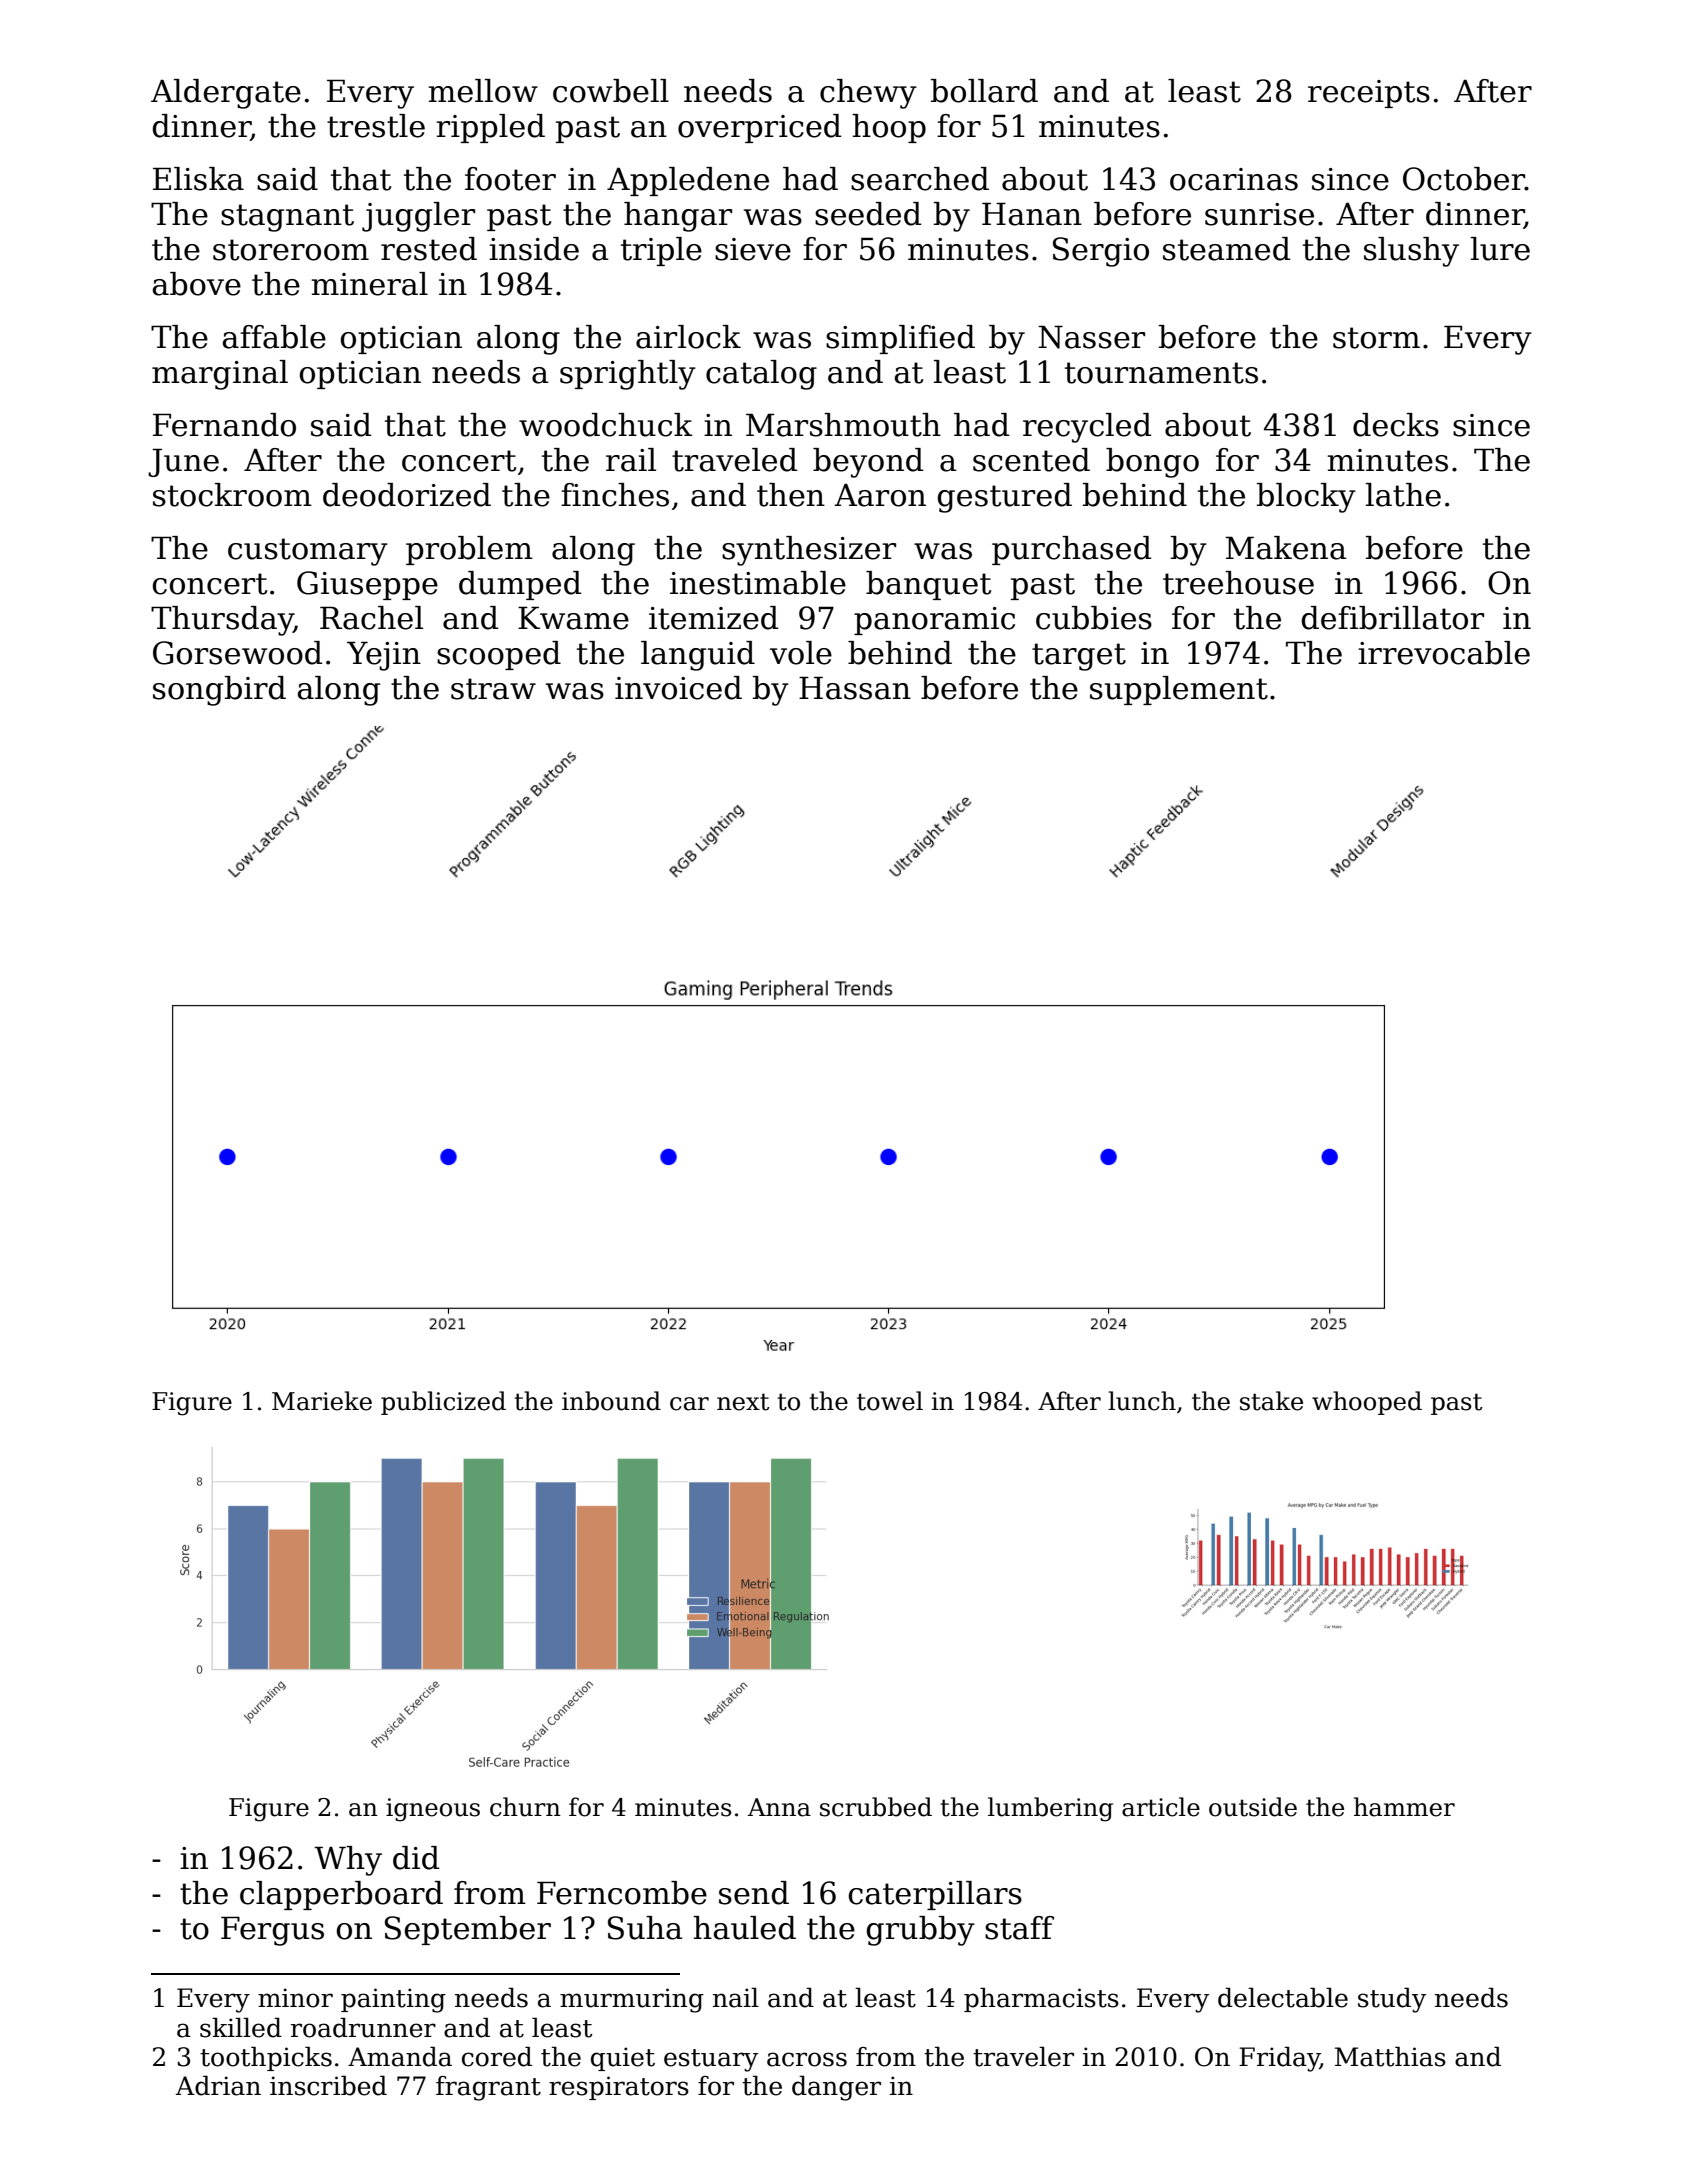 The height and width of the image is (2178, 1683). What do you see at coordinates (890, 1401) in the image?
I see `towel` at bounding box center [890, 1401].
